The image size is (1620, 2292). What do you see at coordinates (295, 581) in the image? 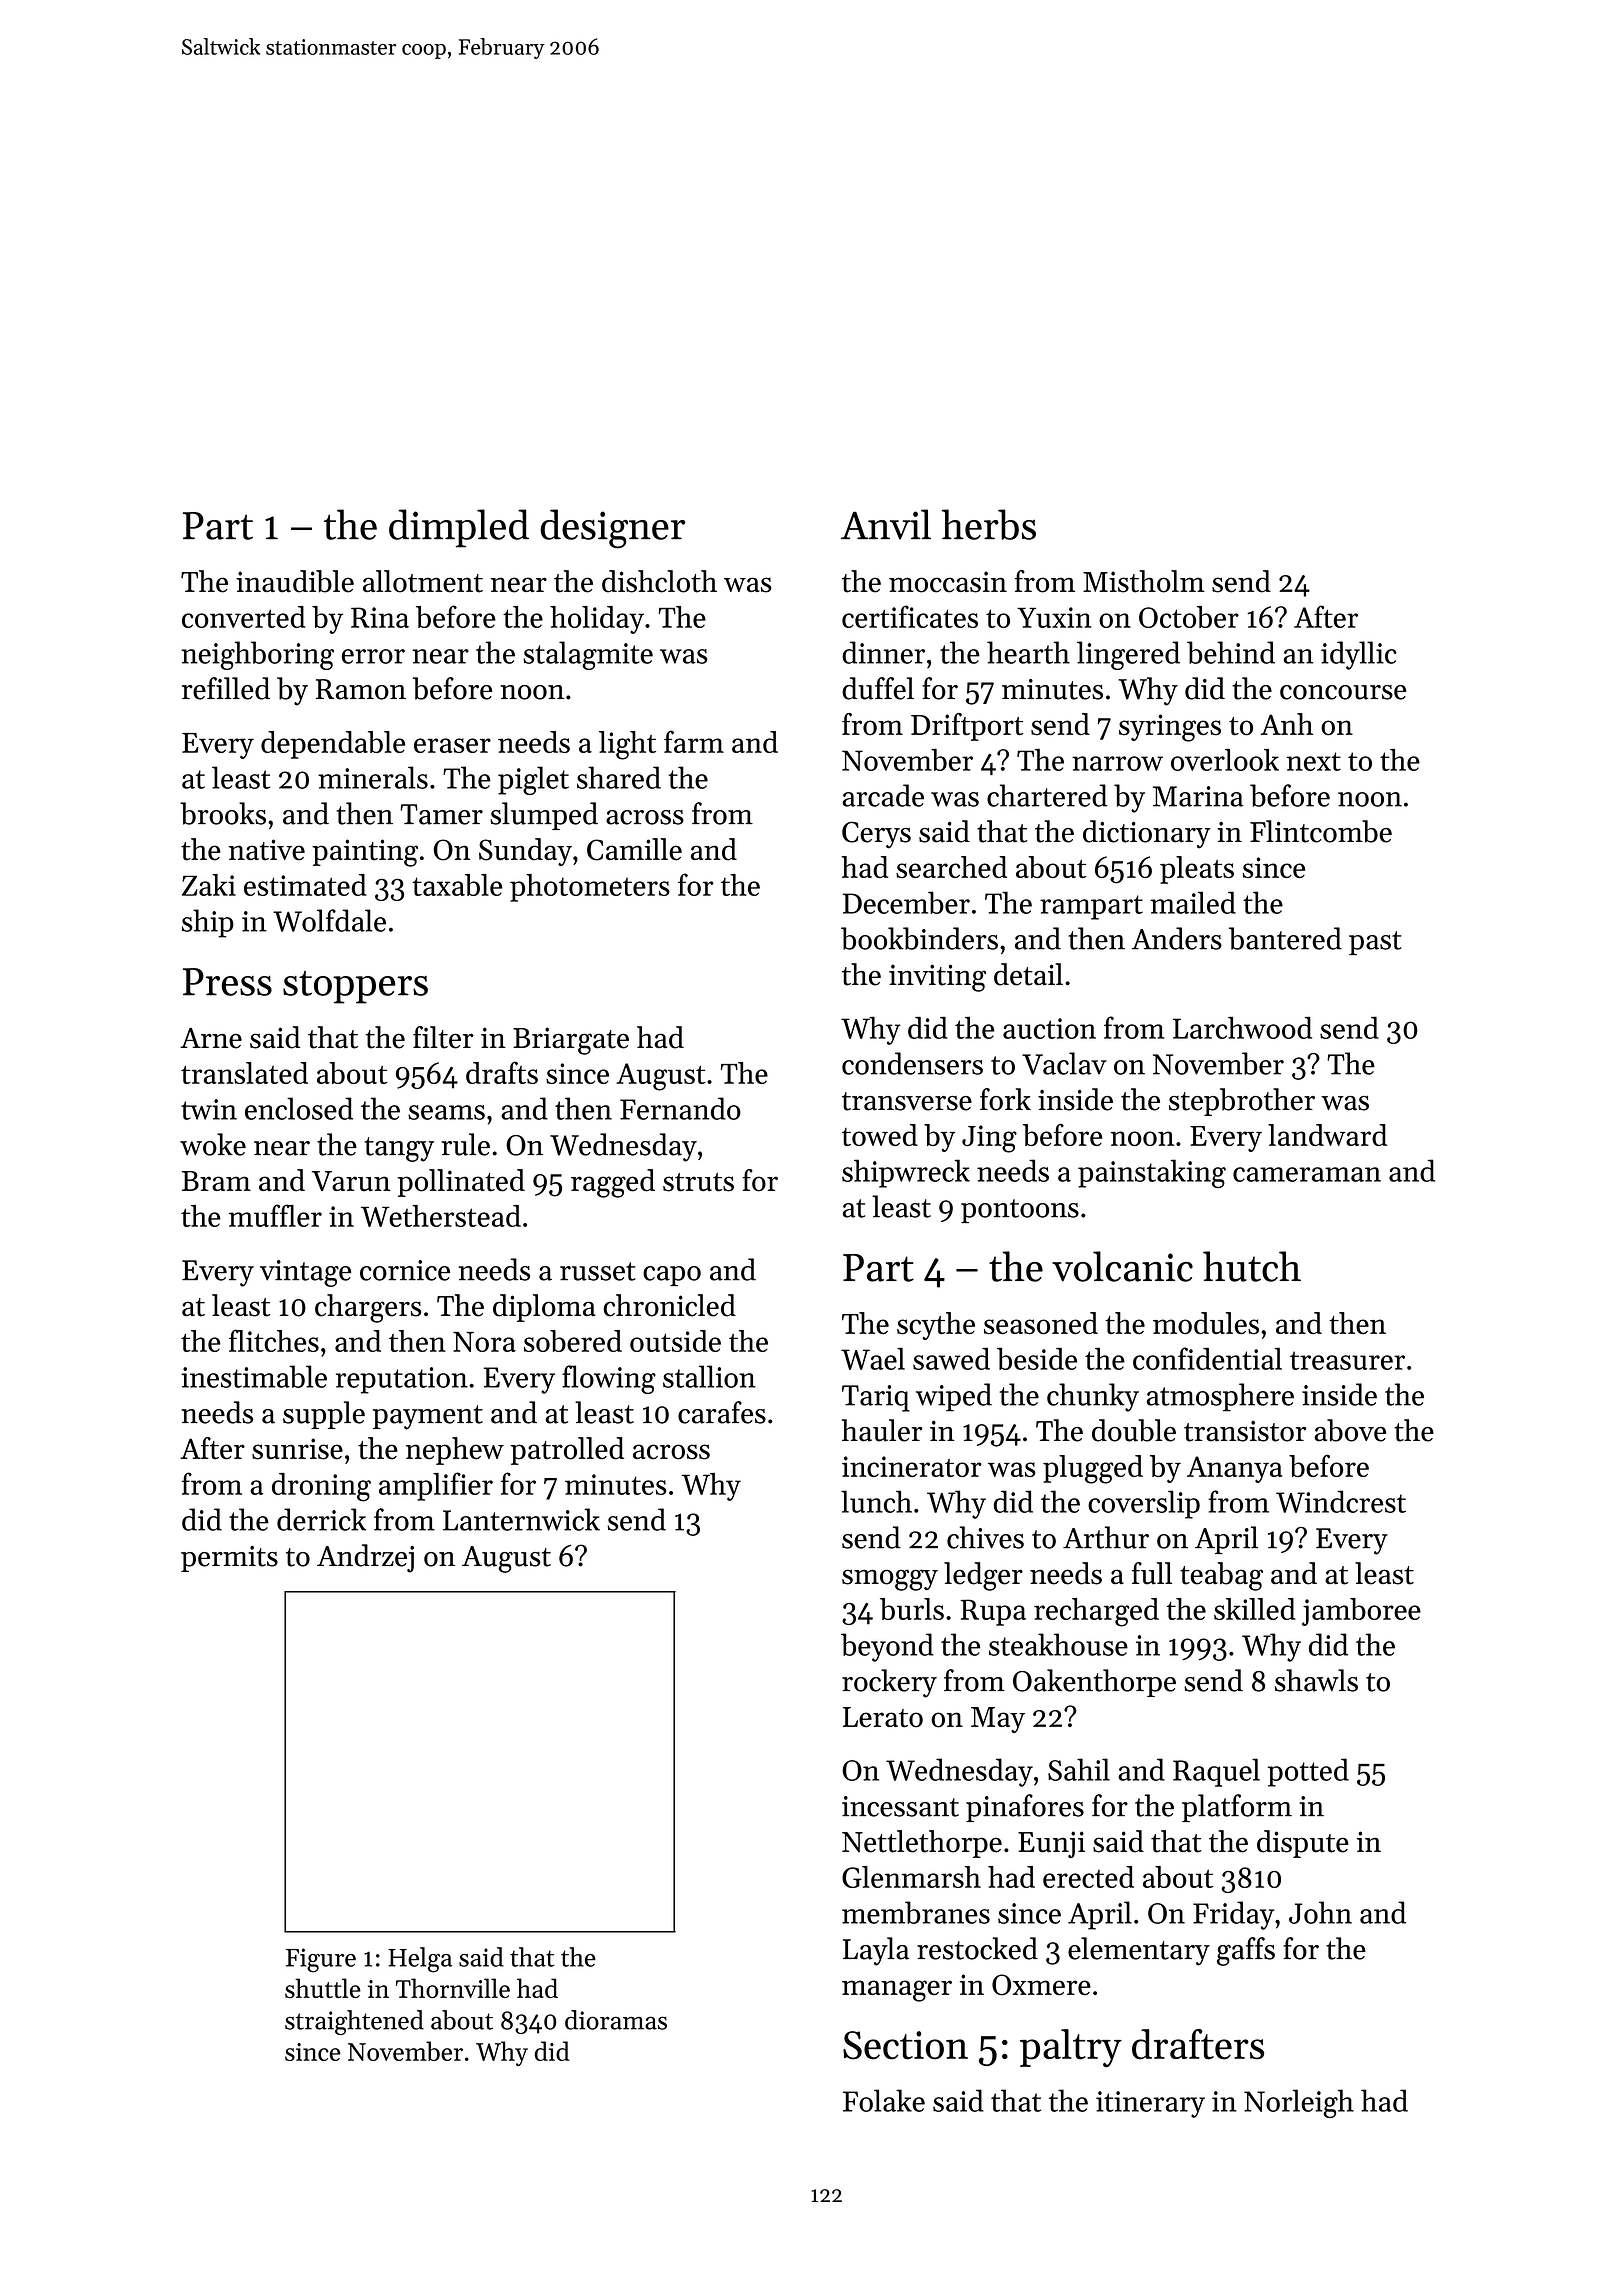
I see `inaudible` at bounding box center [295, 581].
